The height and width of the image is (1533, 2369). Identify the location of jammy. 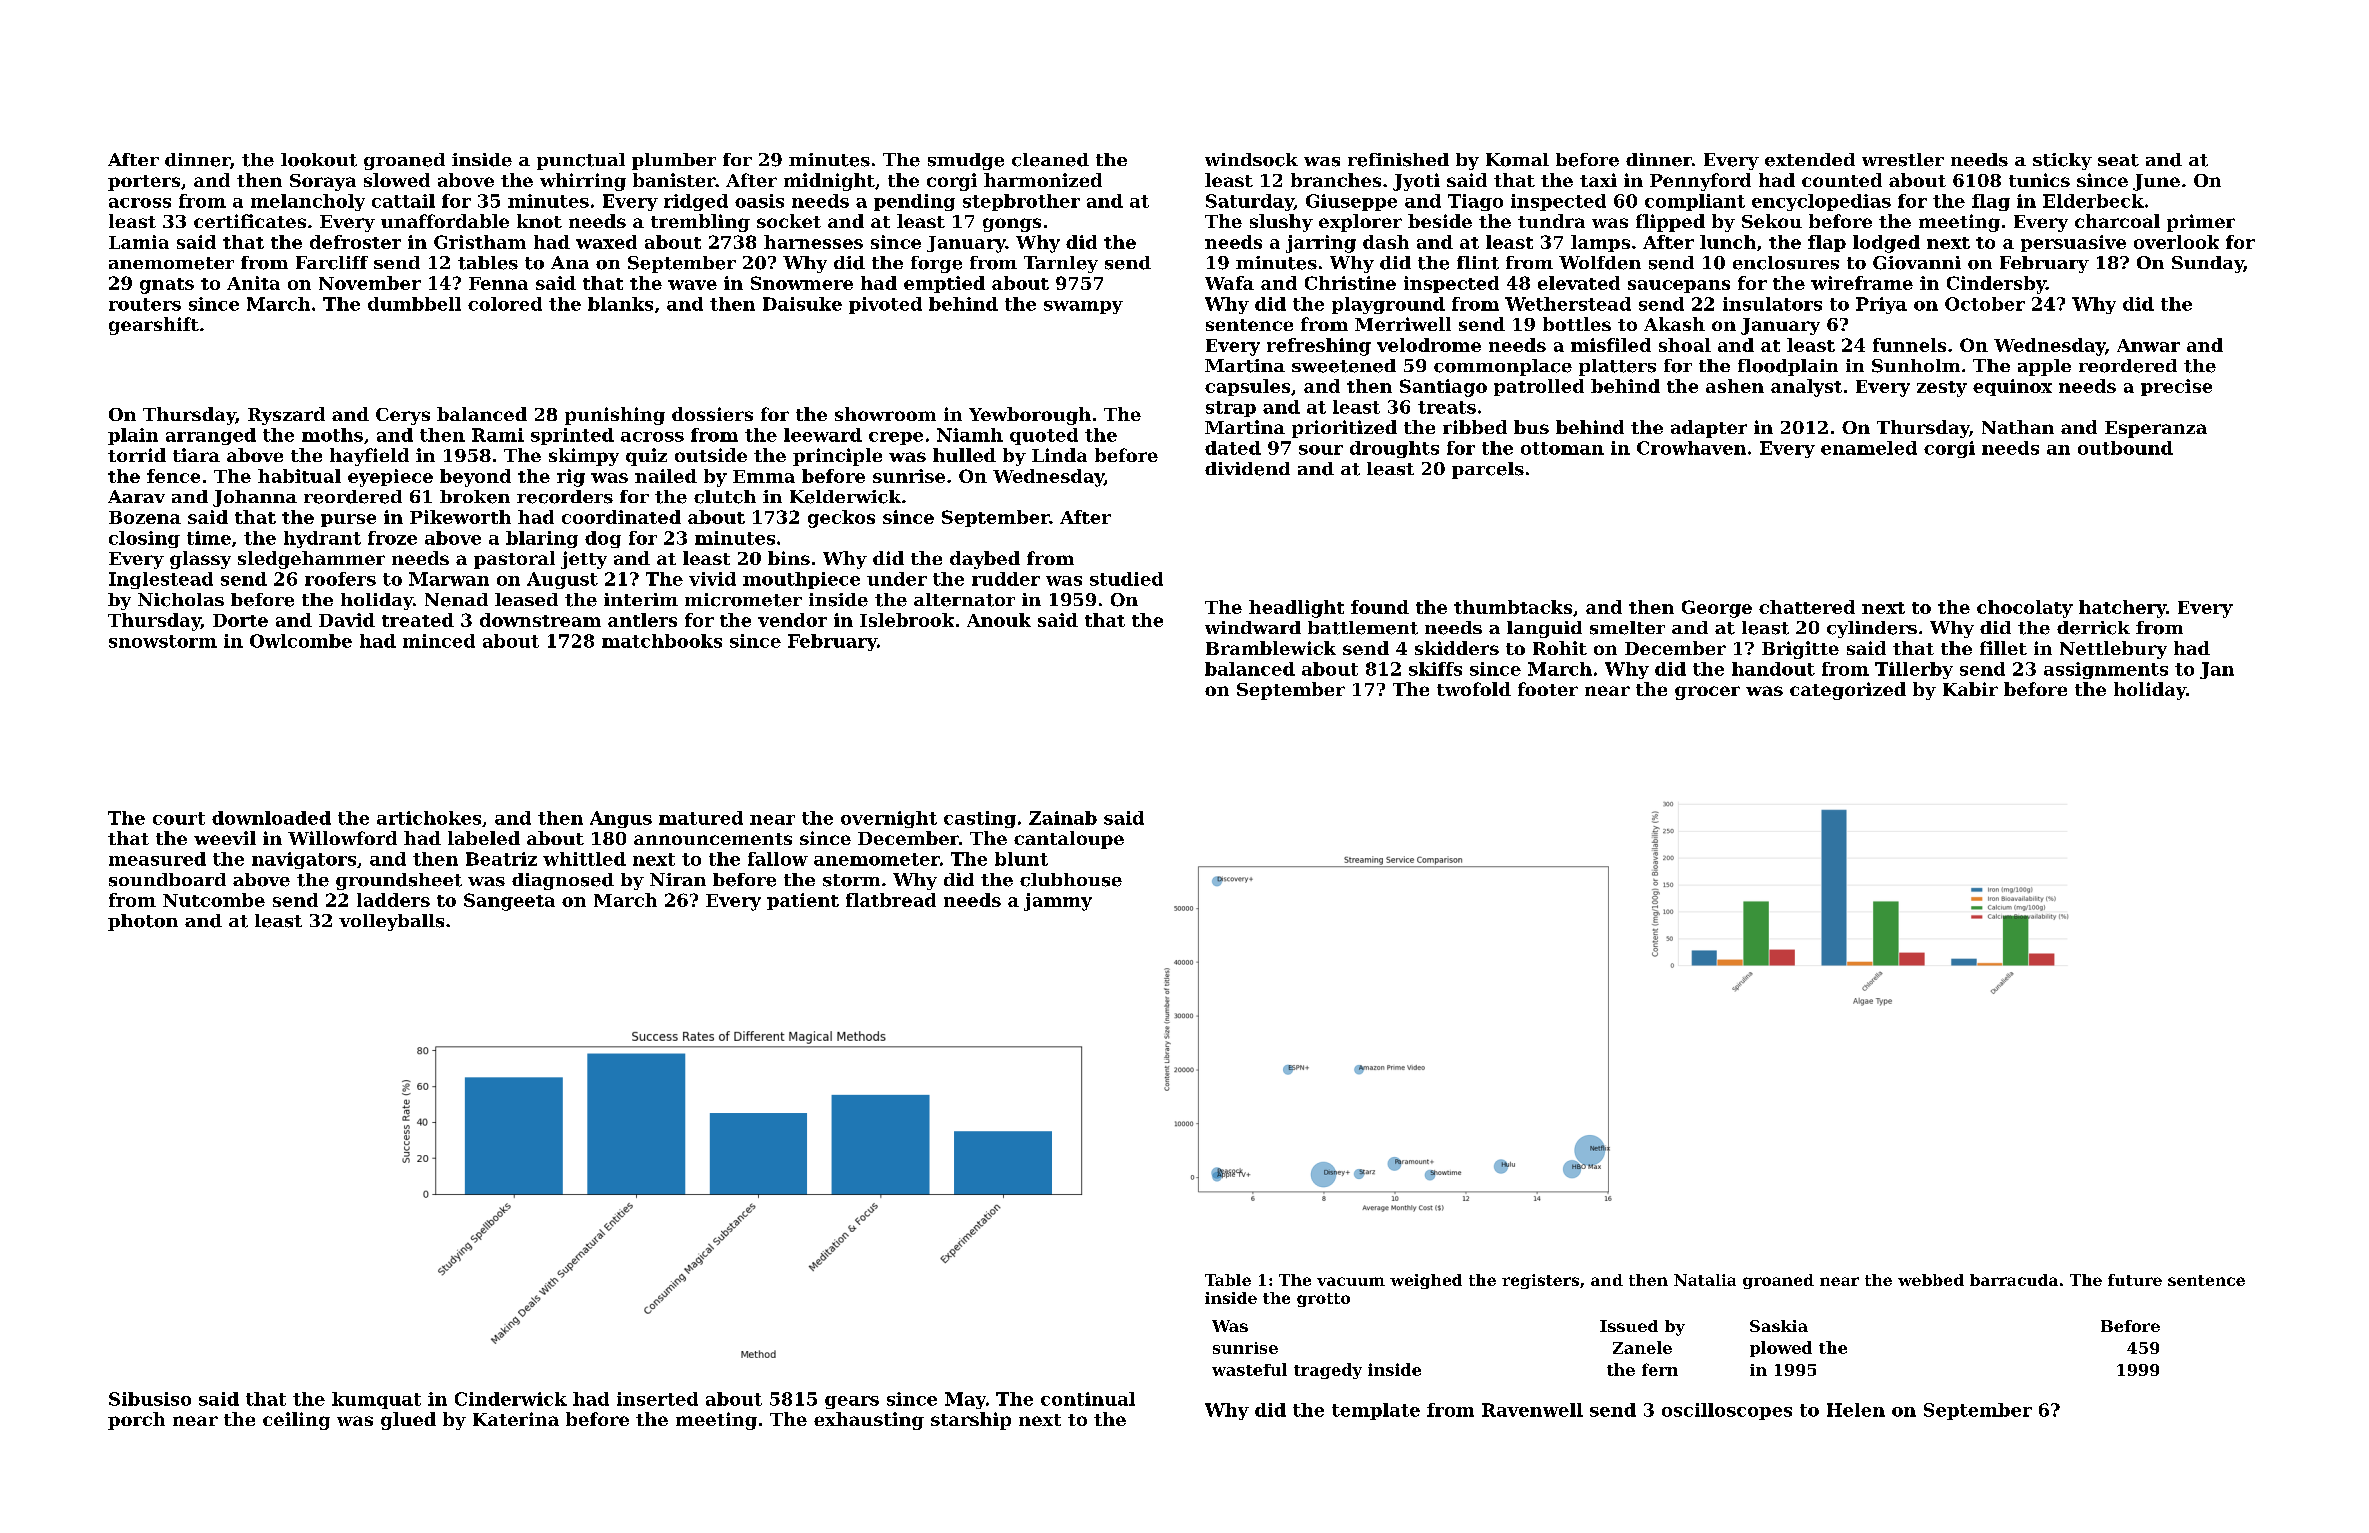
(1058, 902).
